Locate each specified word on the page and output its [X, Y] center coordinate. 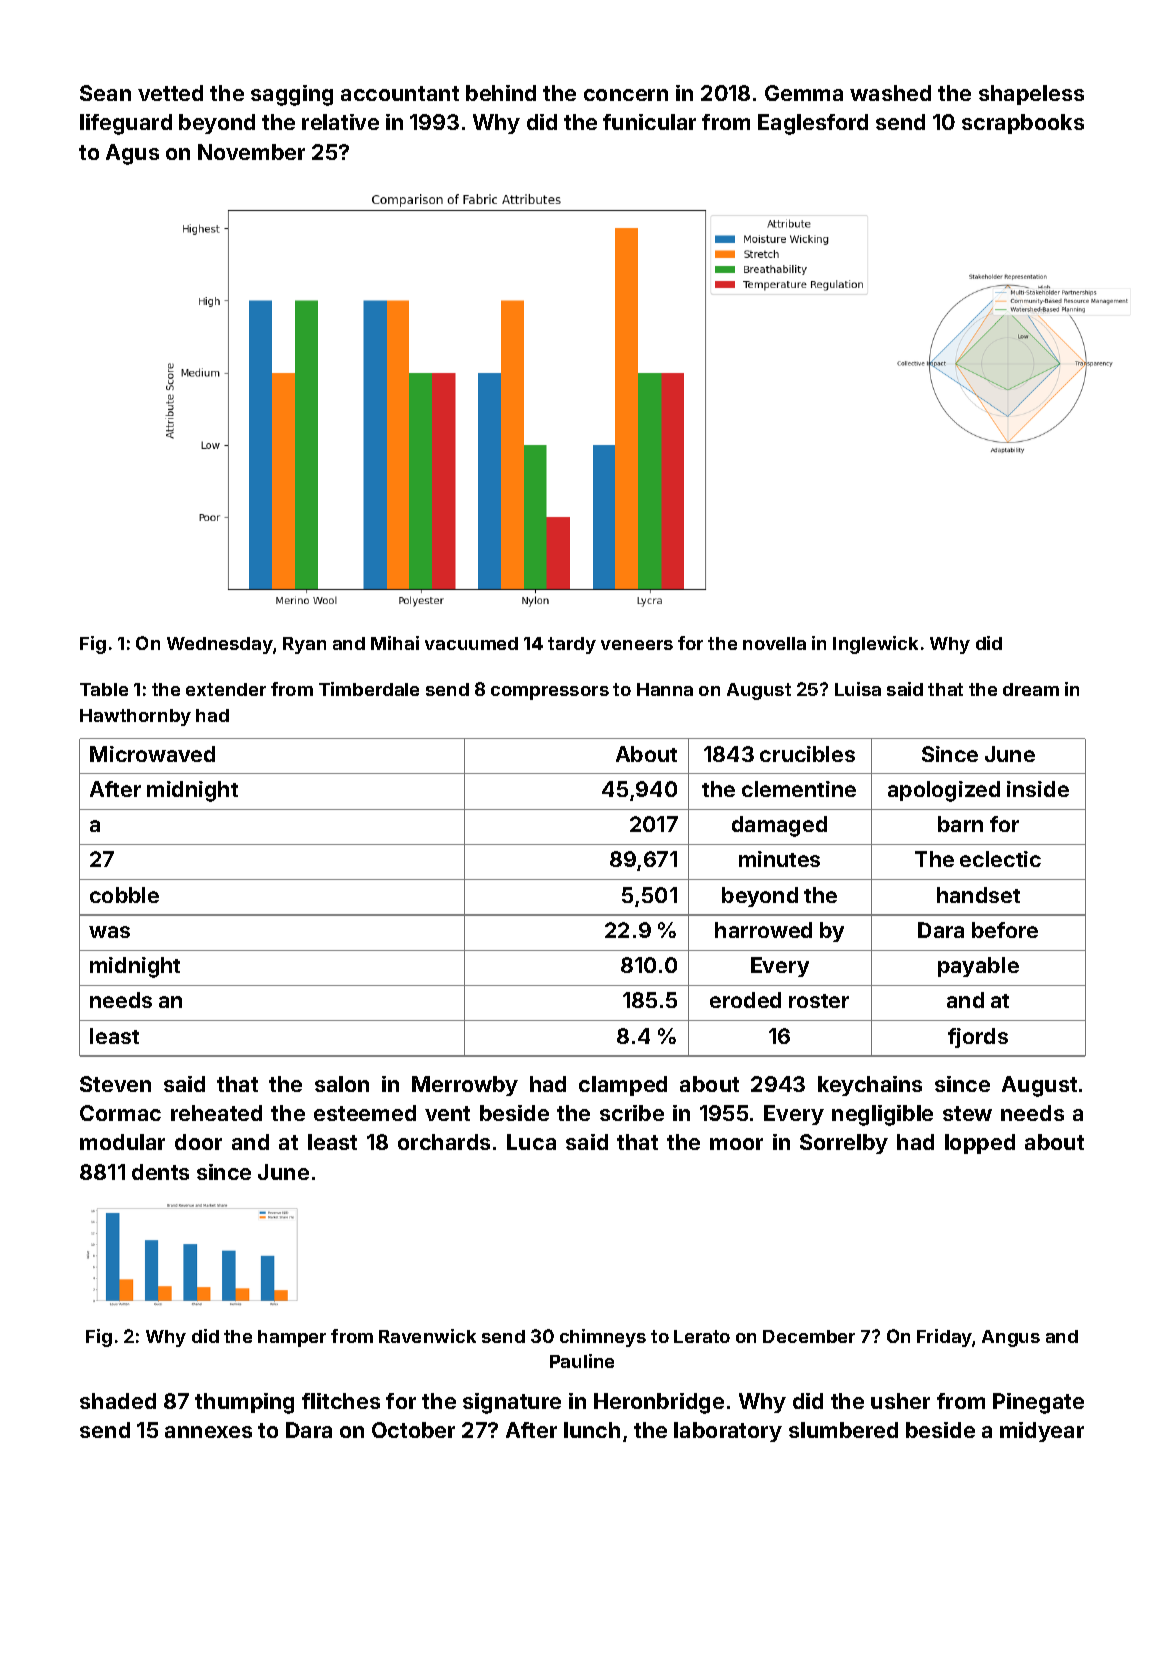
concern [626, 95]
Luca [531, 1142]
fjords [978, 1038]
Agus [132, 154]
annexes [208, 1432]
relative [340, 122]
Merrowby [465, 1086]
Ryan [304, 645]
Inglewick [875, 645]
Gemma [804, 93]
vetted [170, 93]
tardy [572, 645]
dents [160, 1172]
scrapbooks [1023, 124]
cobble [124, 895]
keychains [870, 1086]
